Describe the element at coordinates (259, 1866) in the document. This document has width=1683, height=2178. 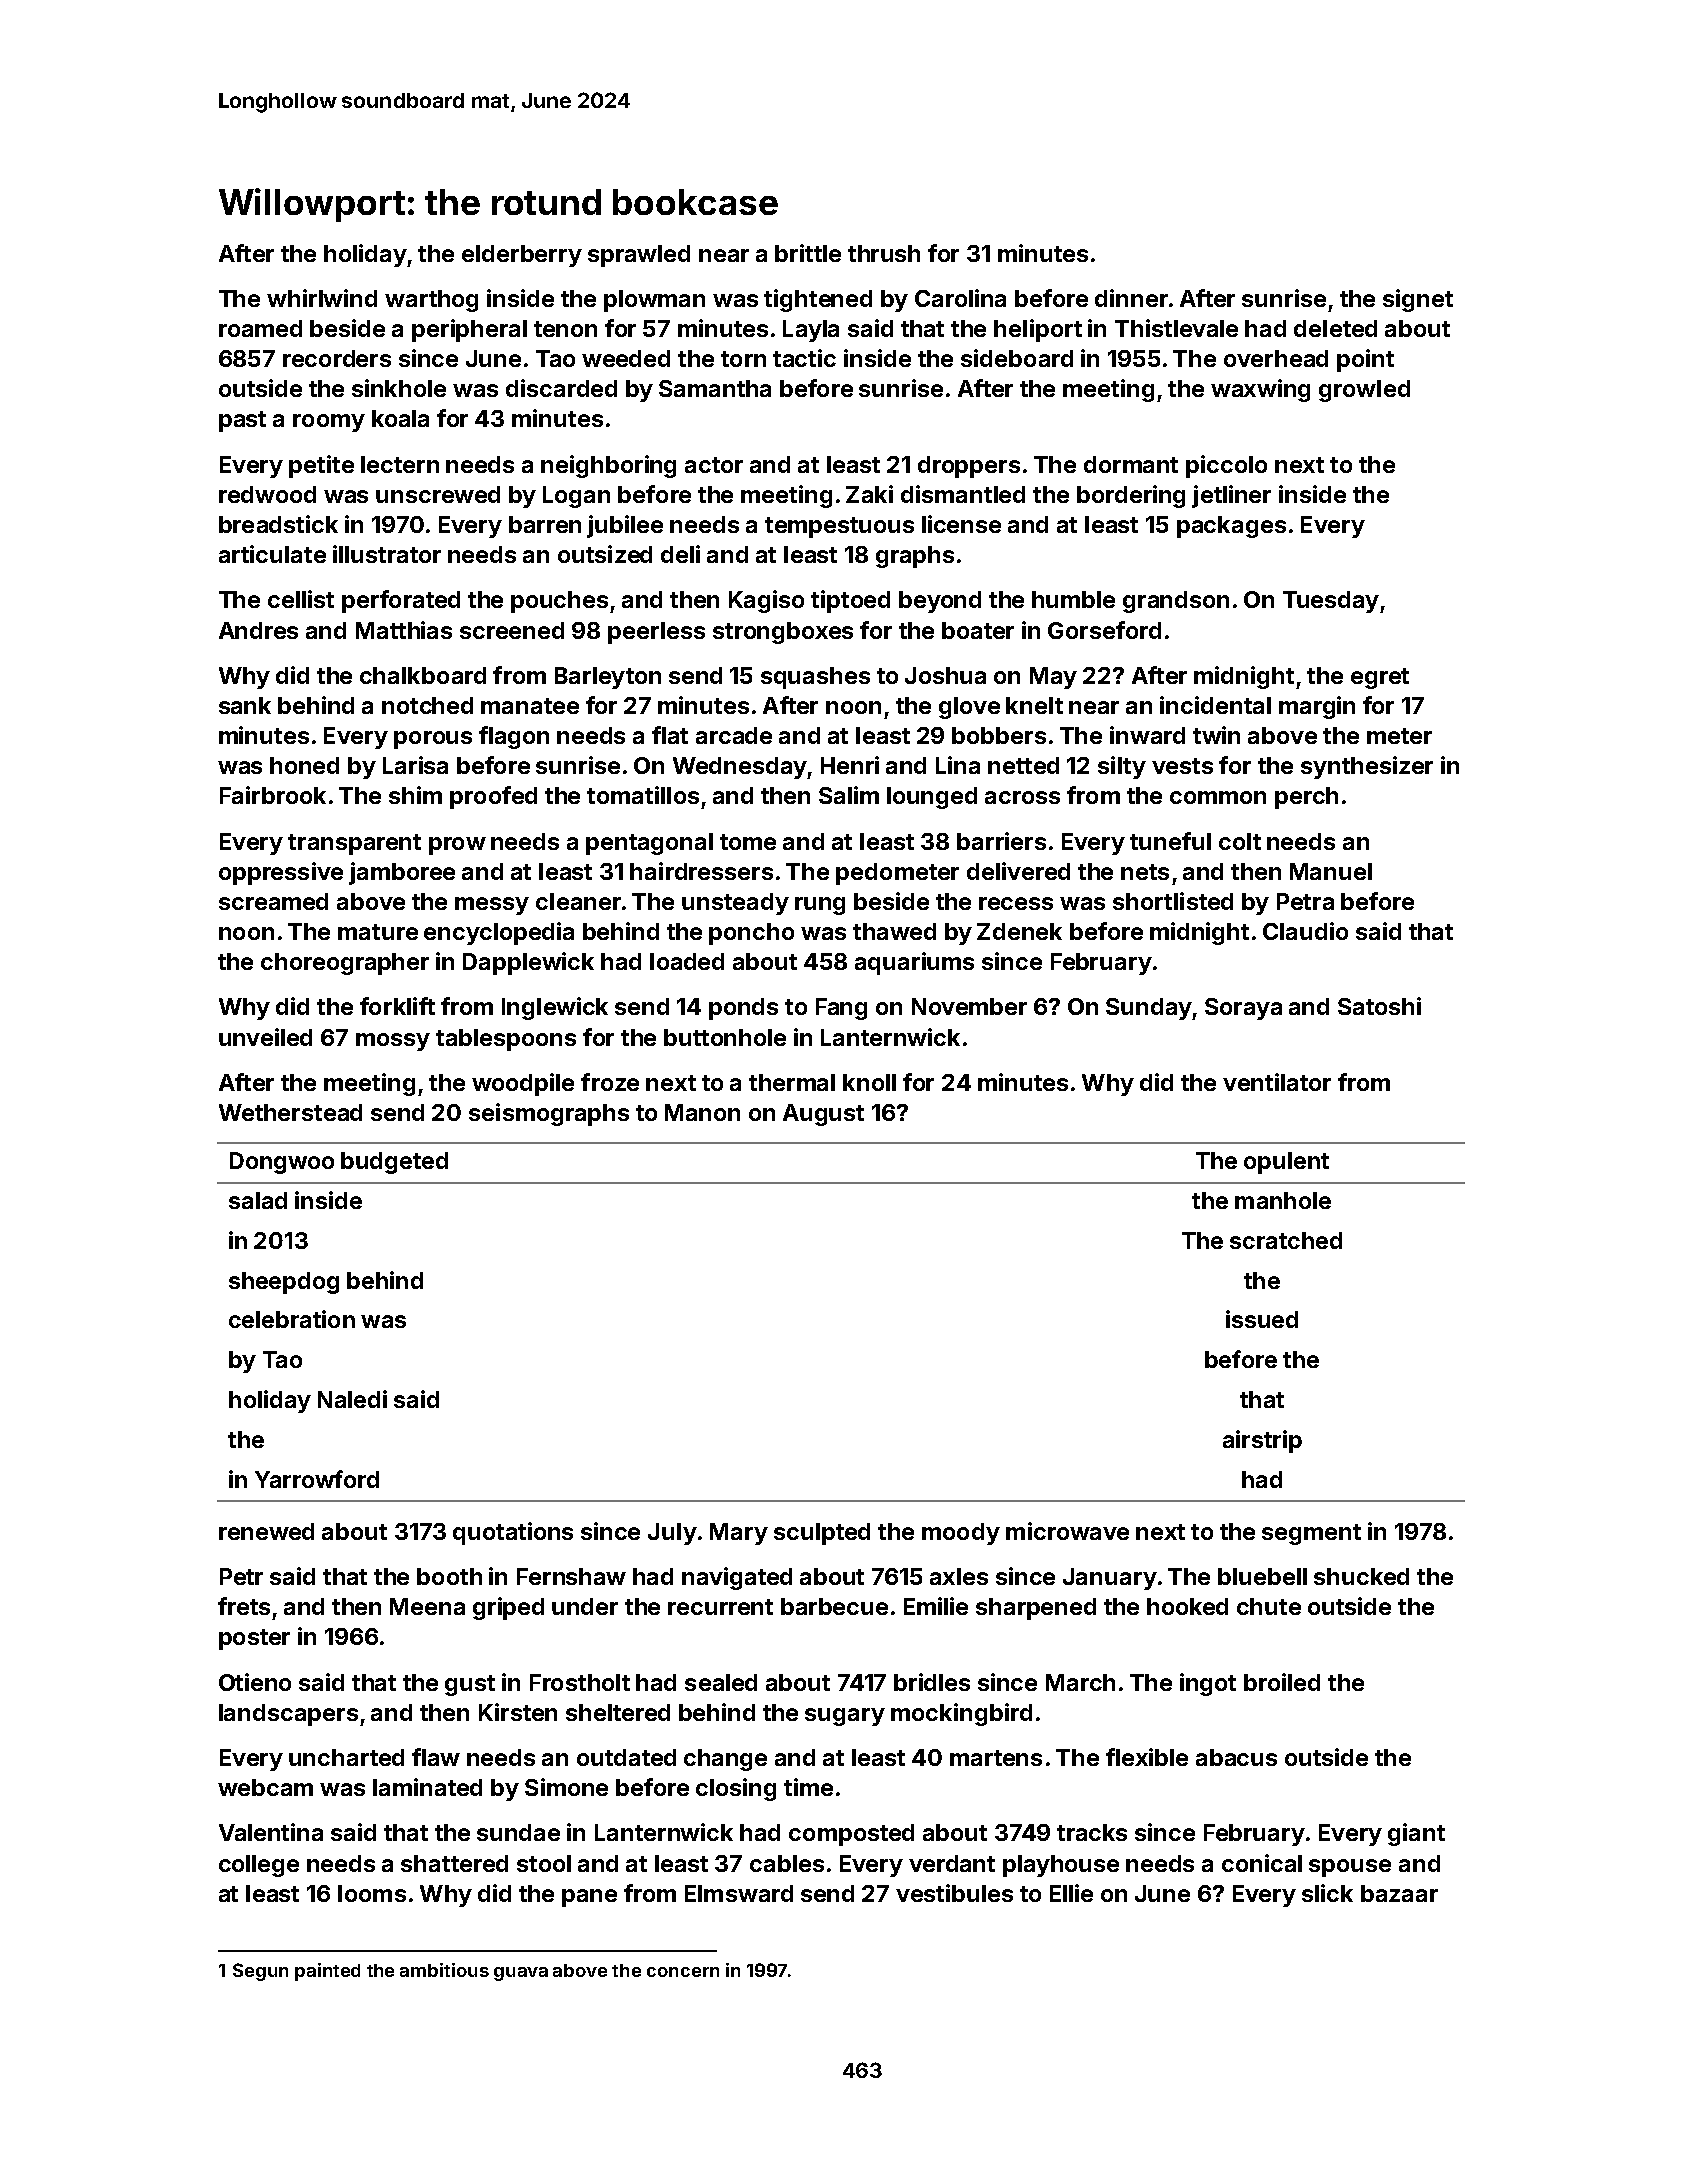
I see `college` at that location.
